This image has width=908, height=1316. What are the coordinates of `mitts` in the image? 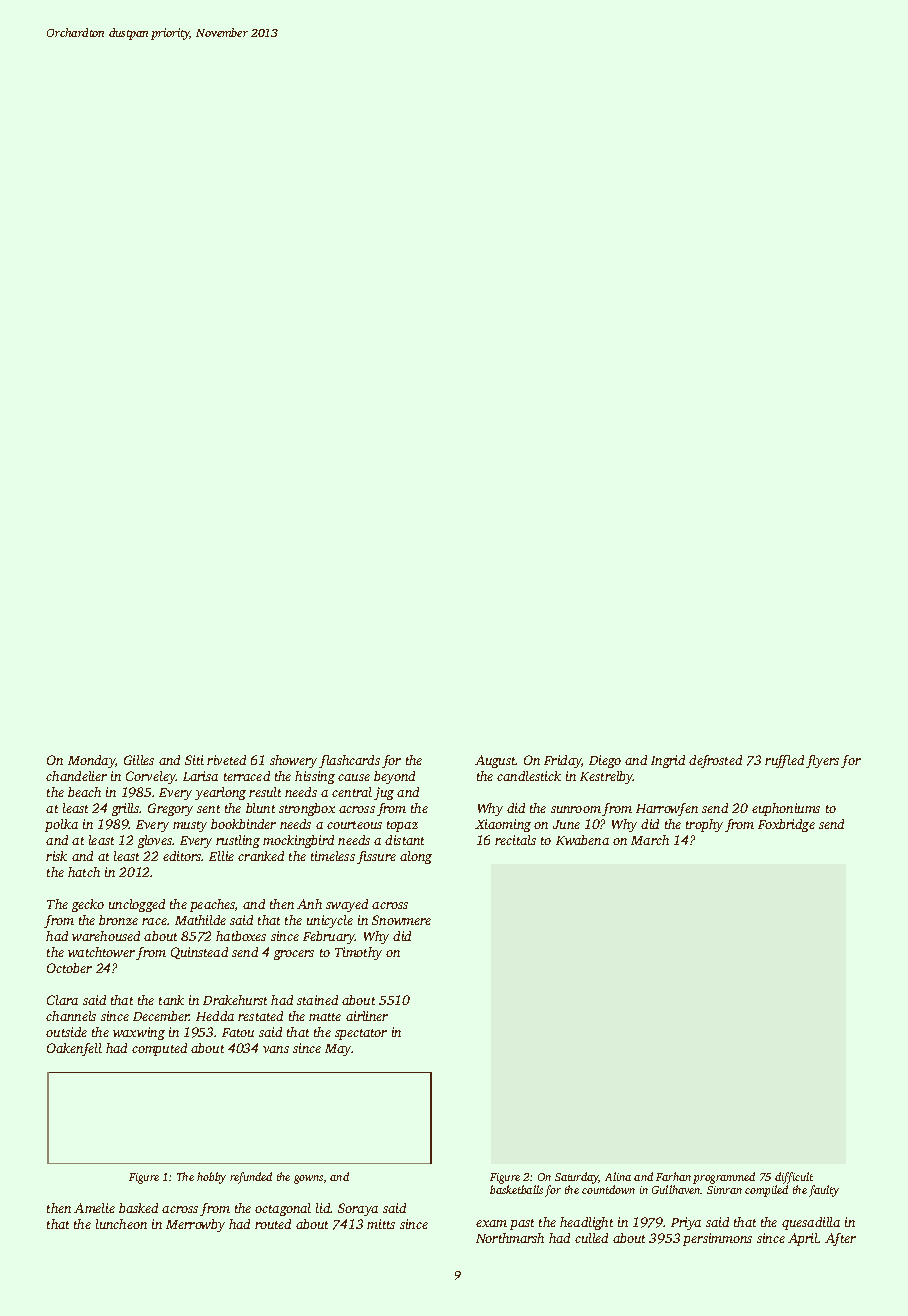 It's located at (381, 1224).
